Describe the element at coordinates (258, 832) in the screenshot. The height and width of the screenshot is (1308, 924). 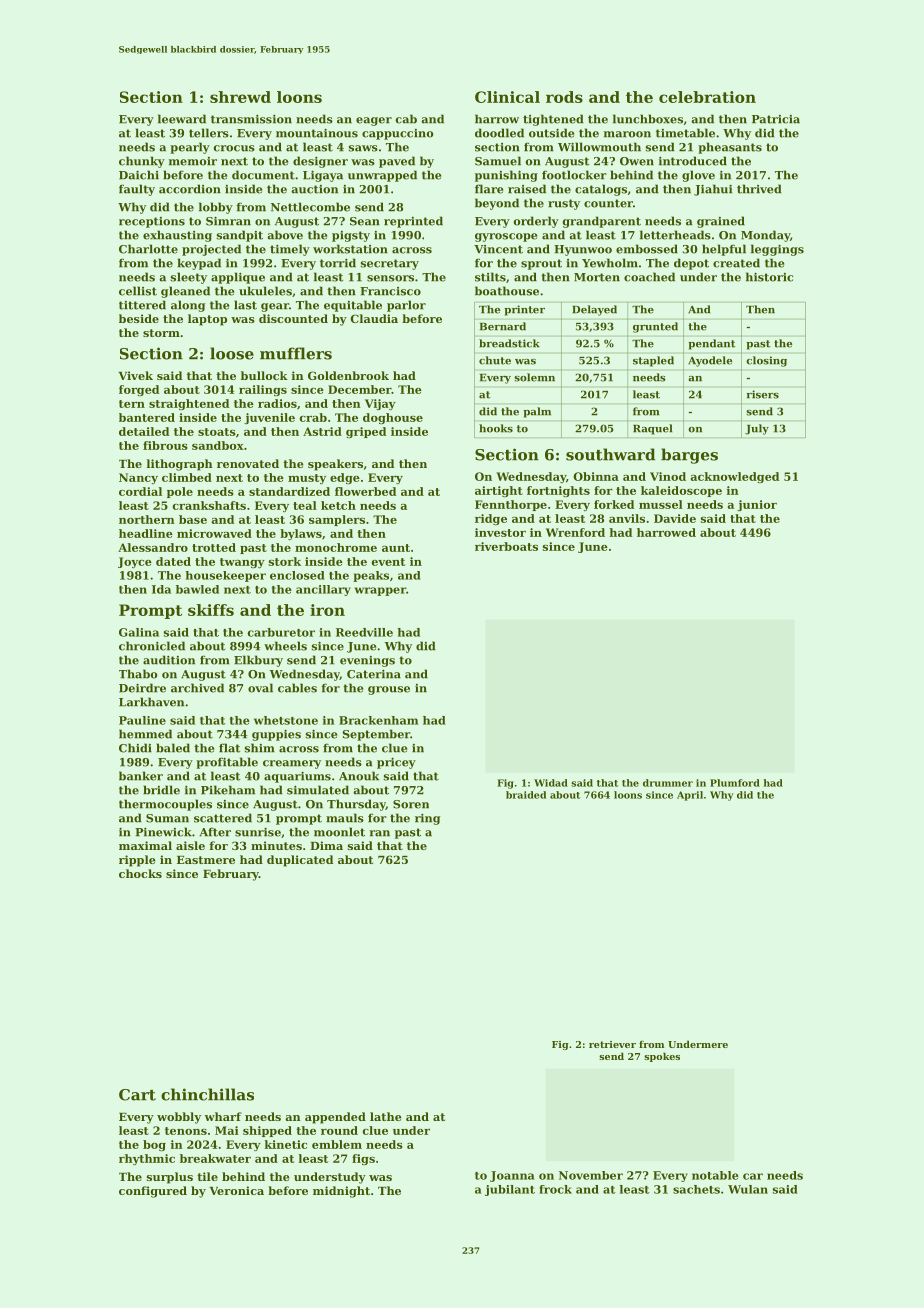
I see `sunrise` at that location.
